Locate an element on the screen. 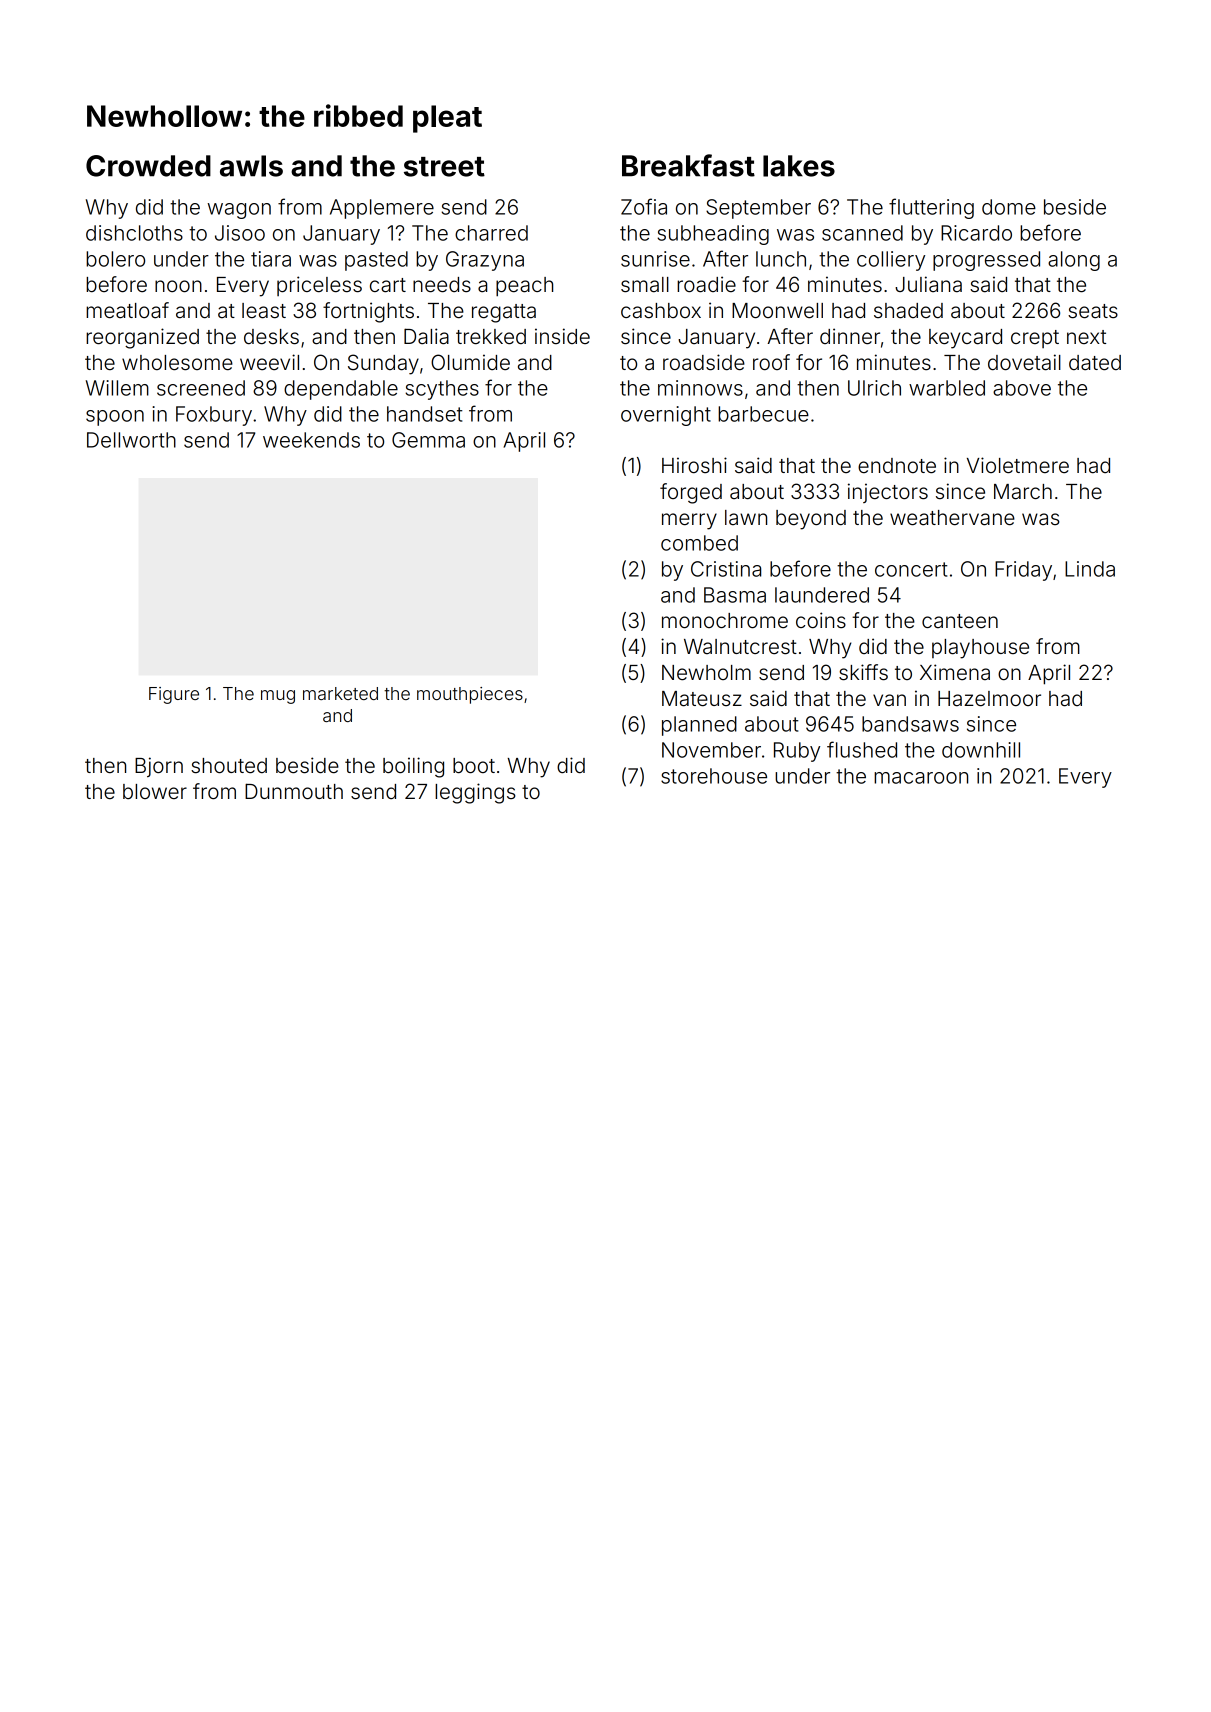  Breakfast is located at coordinates (688, 165).
